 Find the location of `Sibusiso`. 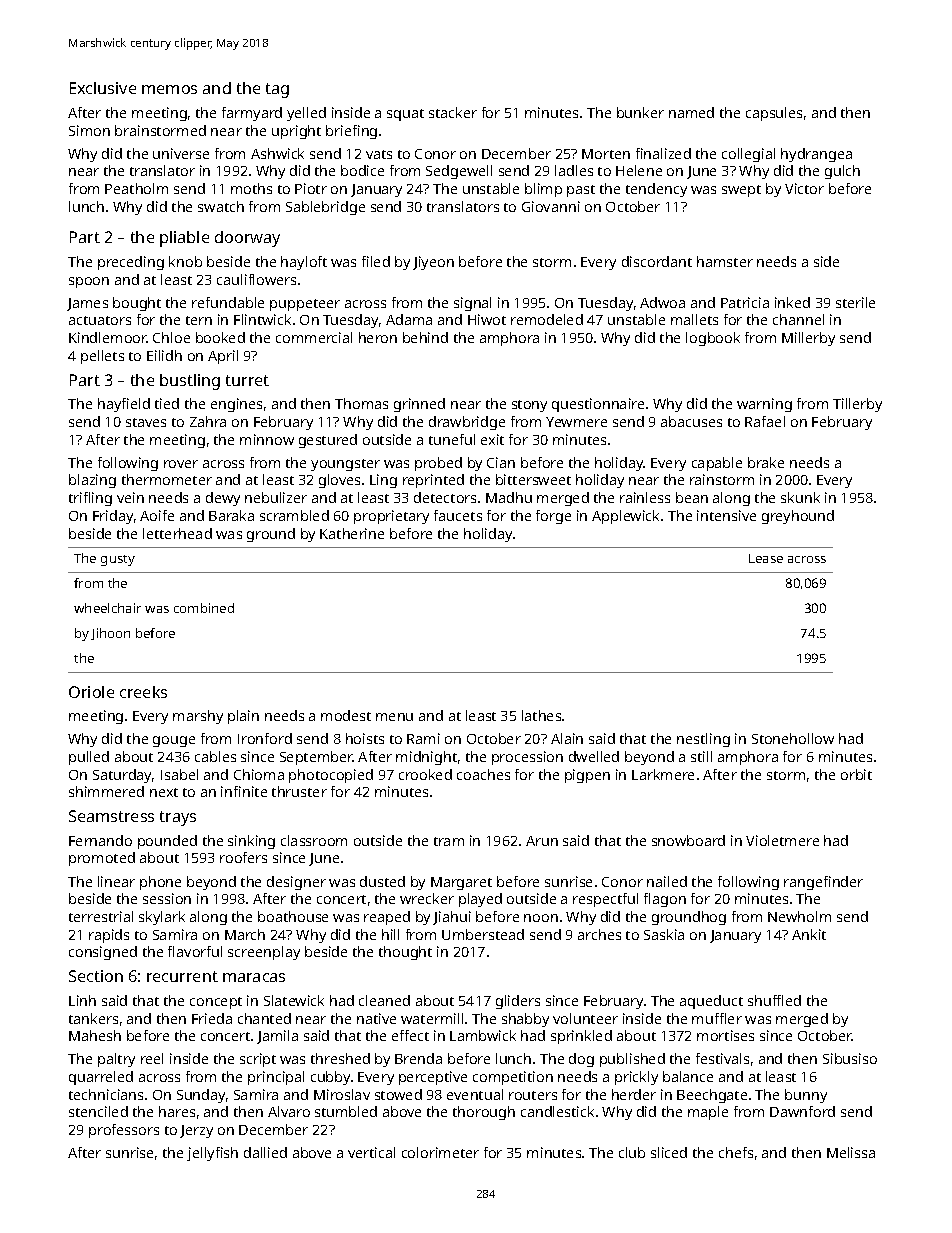

Sibusiso is located at coordinates (850, 1058).
